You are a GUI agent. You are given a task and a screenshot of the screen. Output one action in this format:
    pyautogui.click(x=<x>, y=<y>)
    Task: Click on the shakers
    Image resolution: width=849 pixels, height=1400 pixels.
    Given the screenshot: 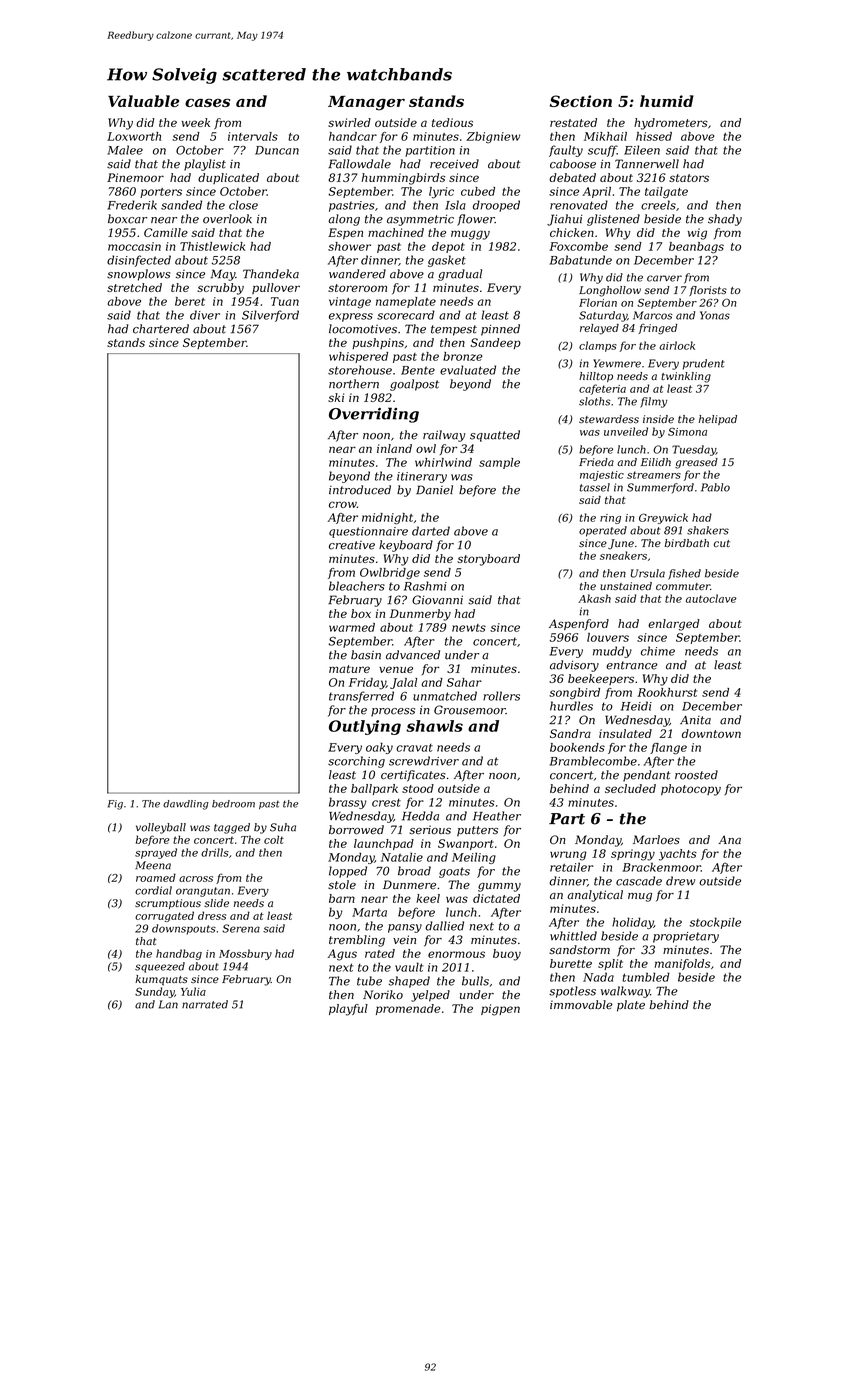 What is the action you would take?
    pyautogui.click(x=708, y=530)
